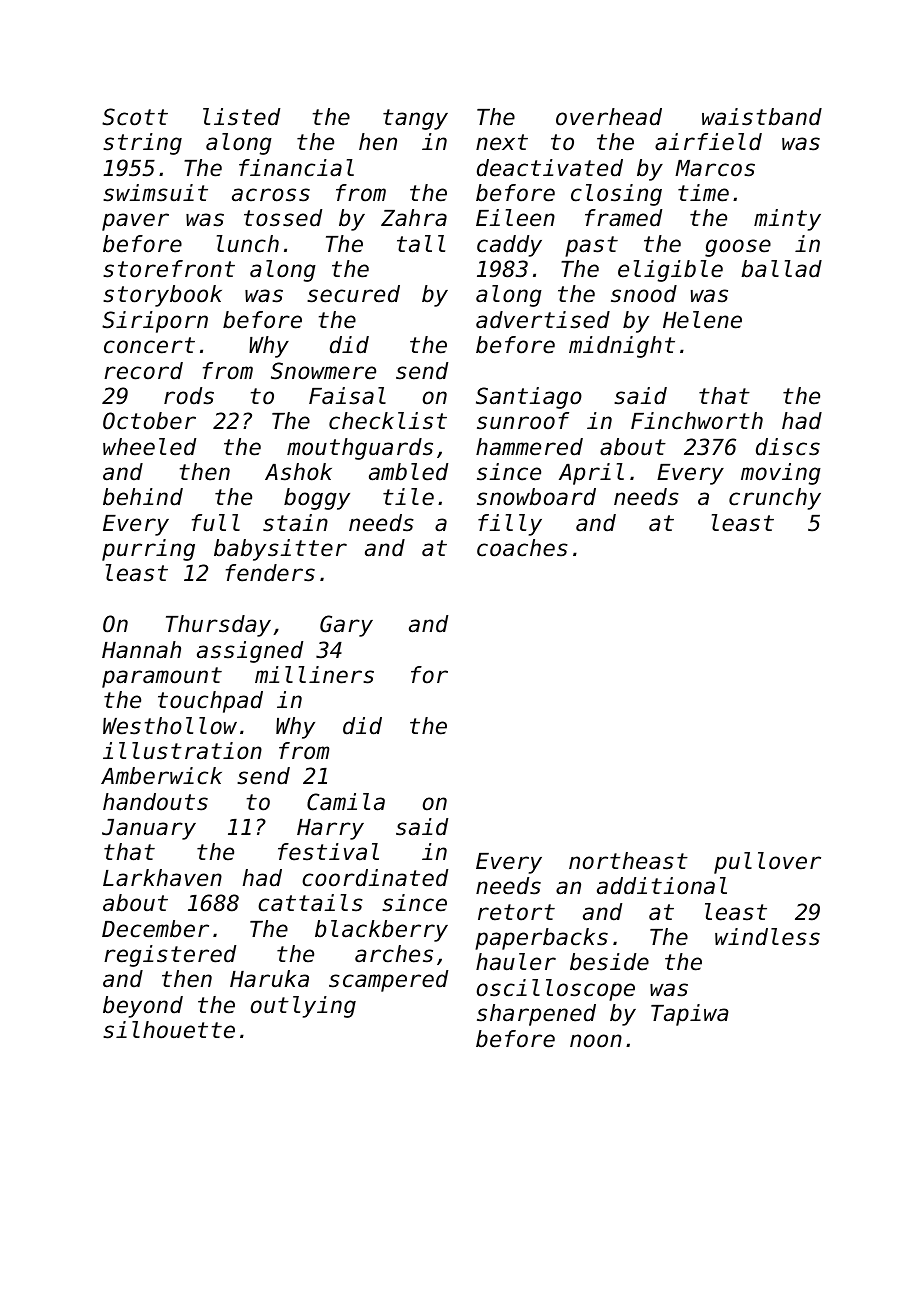  What do you see at coordinates (703, 193) in the screenshot?
I see `time` at bounding box center [703, 193].
